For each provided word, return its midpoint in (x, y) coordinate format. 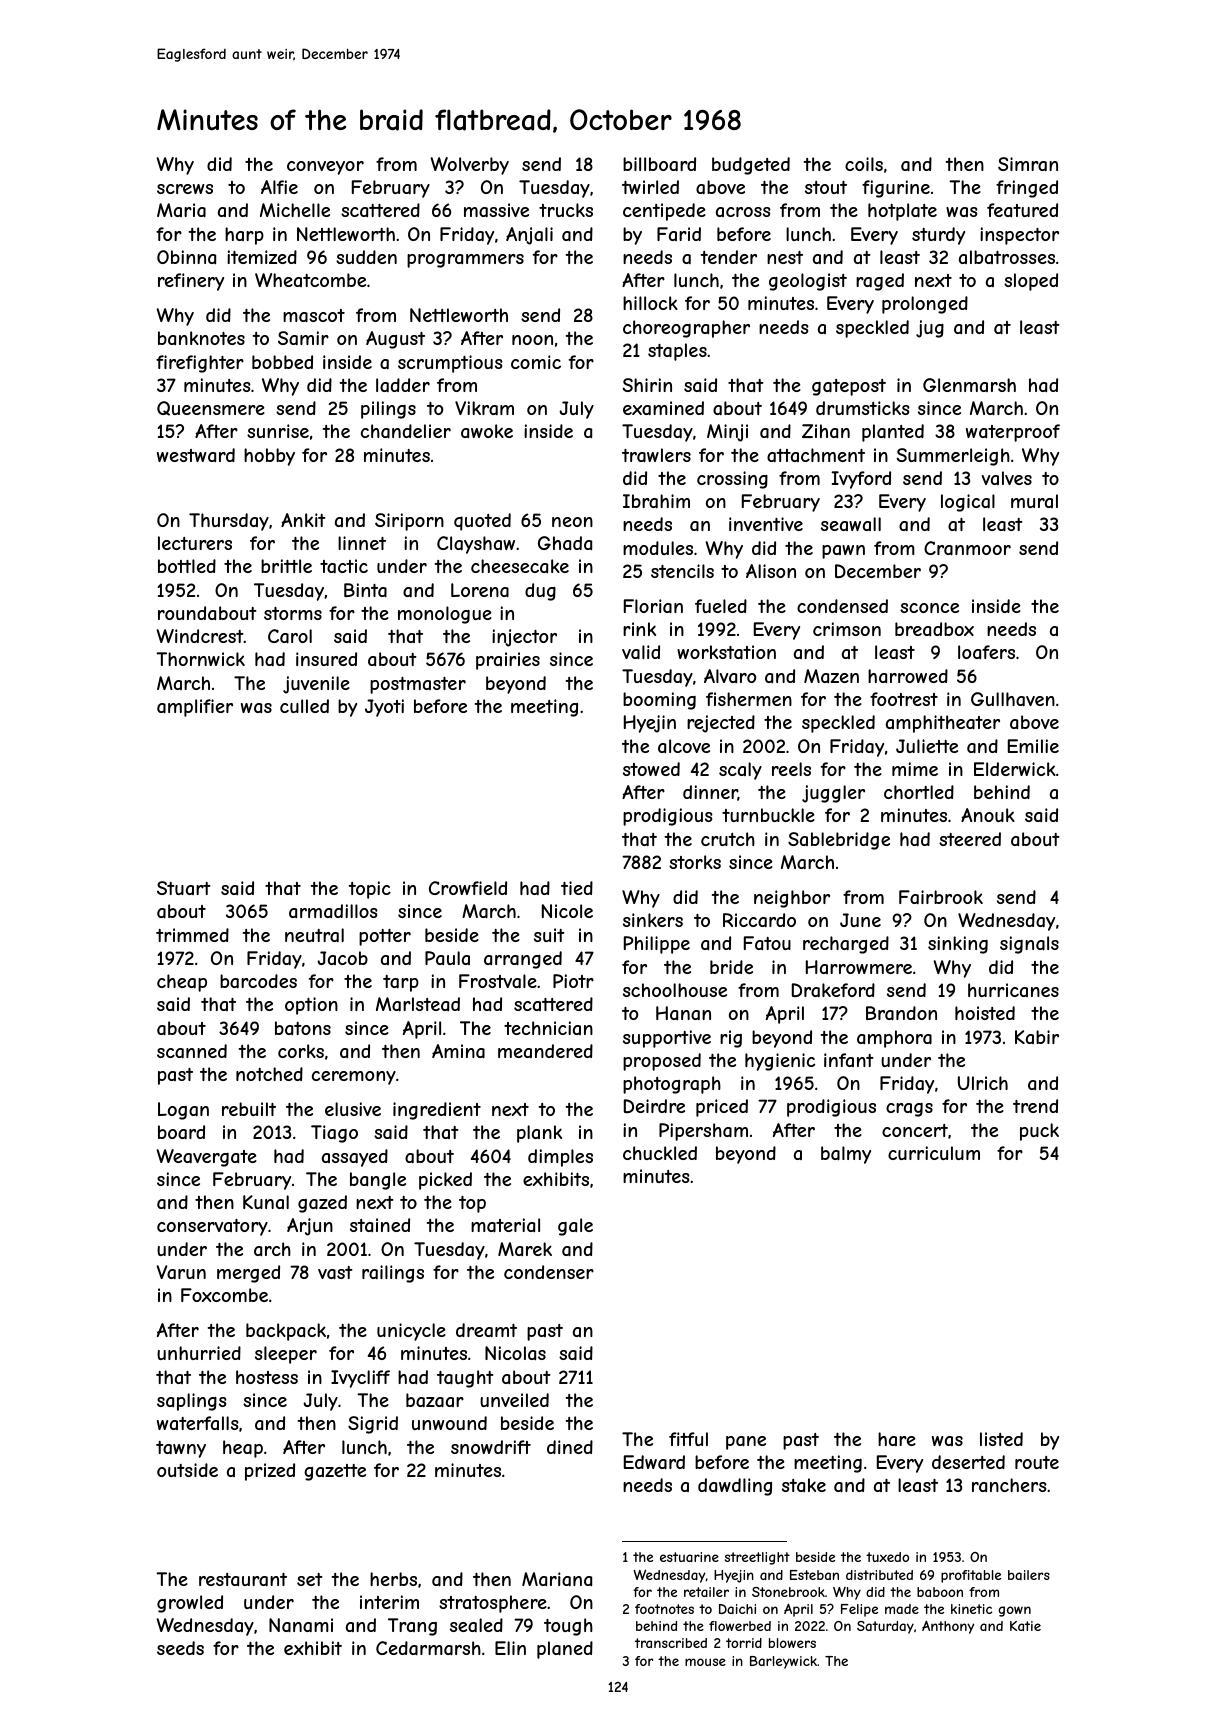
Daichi (737, 1609)
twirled (650, 187)
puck (1039, 1132)
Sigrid (373, 1425)
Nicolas (515, 1353)
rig (731, 1039)
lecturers (195, 543)
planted (893, 433)
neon (572, 522)
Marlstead (418, 1004)
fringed (1027, 189)
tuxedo (887, 1557)
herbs (393, 1579)
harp (244, 236)
